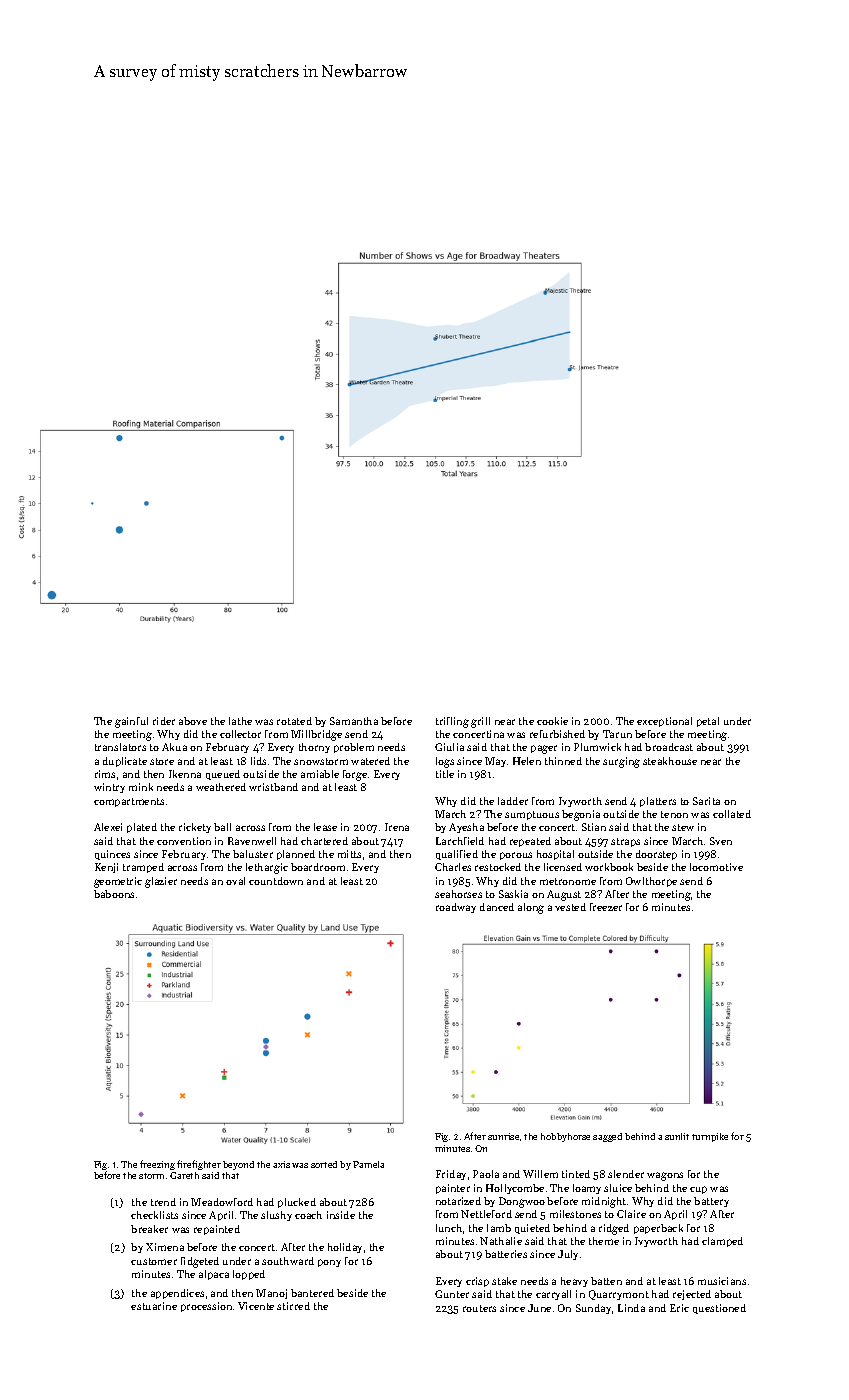  I want to click on Vicente, so click(256, 1306).
